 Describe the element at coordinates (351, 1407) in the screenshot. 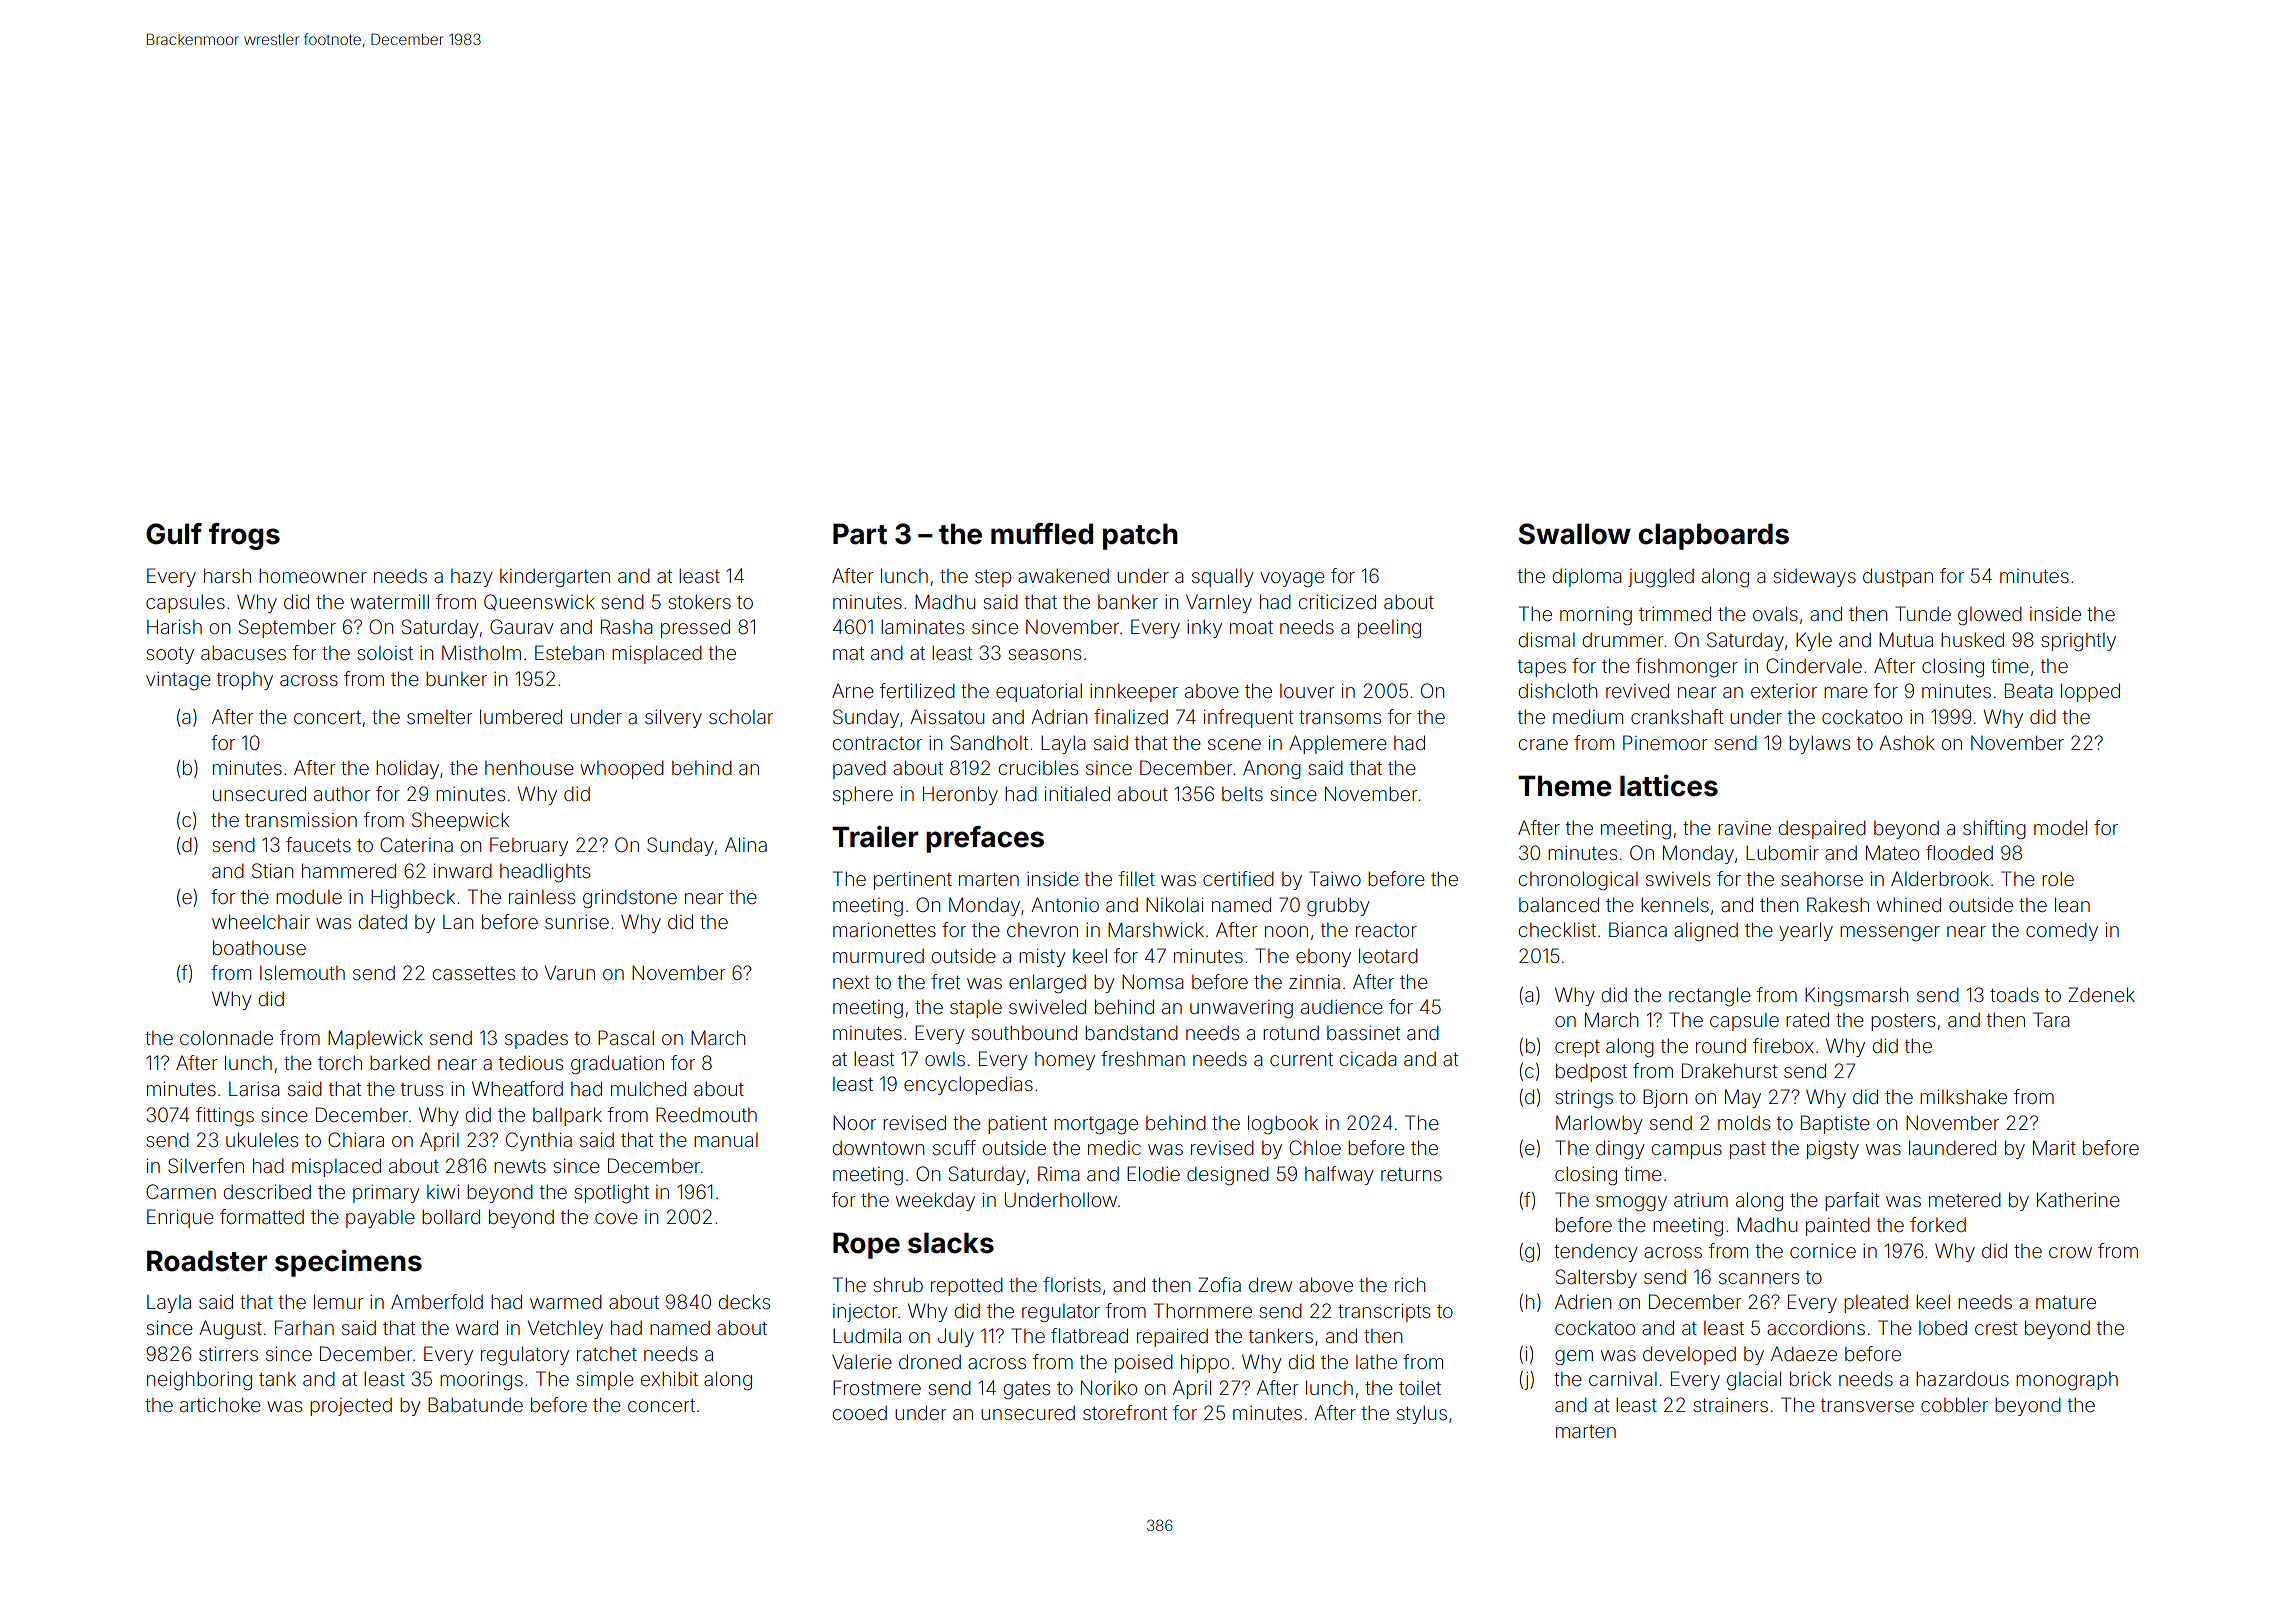

I see `projected` at that location.
